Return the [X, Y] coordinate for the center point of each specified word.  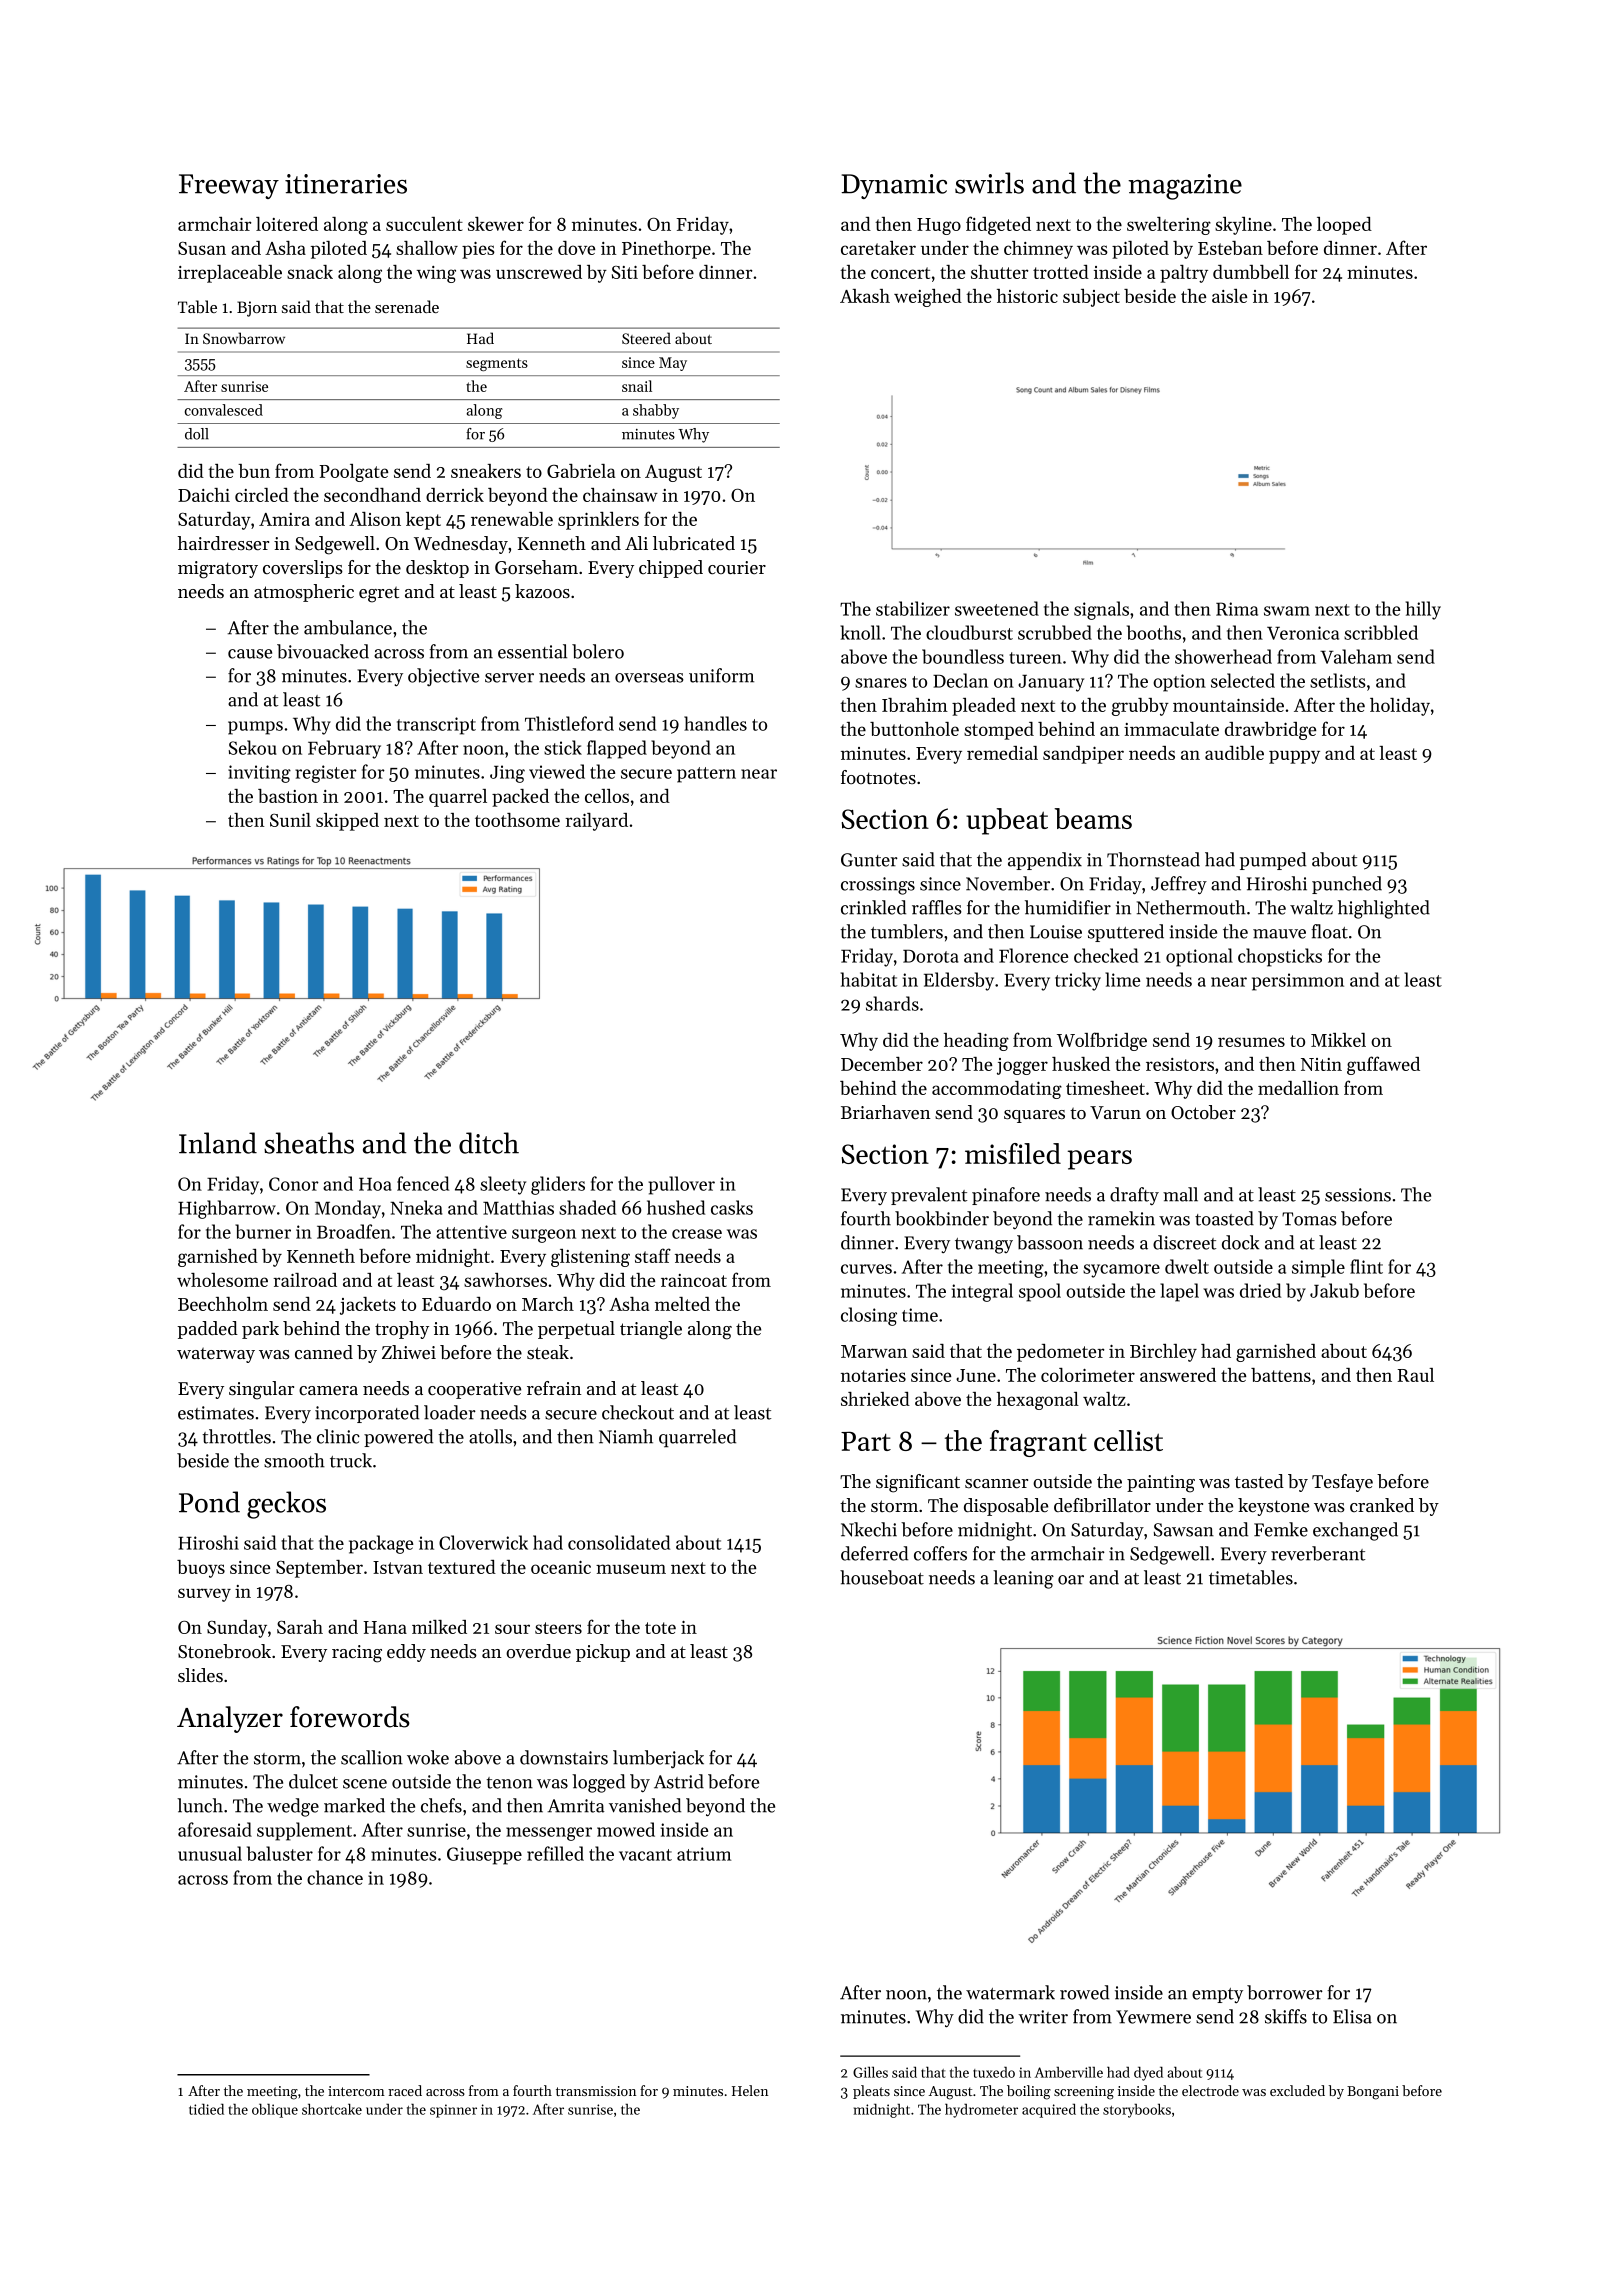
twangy [984, 1246]
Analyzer [230, 1719]
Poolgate [353, 473]
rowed [1084, 1992]
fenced [423, 1183]
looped [1344, 226]
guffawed [1383, 1065]
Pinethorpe [666, 250]
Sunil [290, 820]
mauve [1279, 934]
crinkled [873, 907]
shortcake [332, 2109]
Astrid [679, 1781]
